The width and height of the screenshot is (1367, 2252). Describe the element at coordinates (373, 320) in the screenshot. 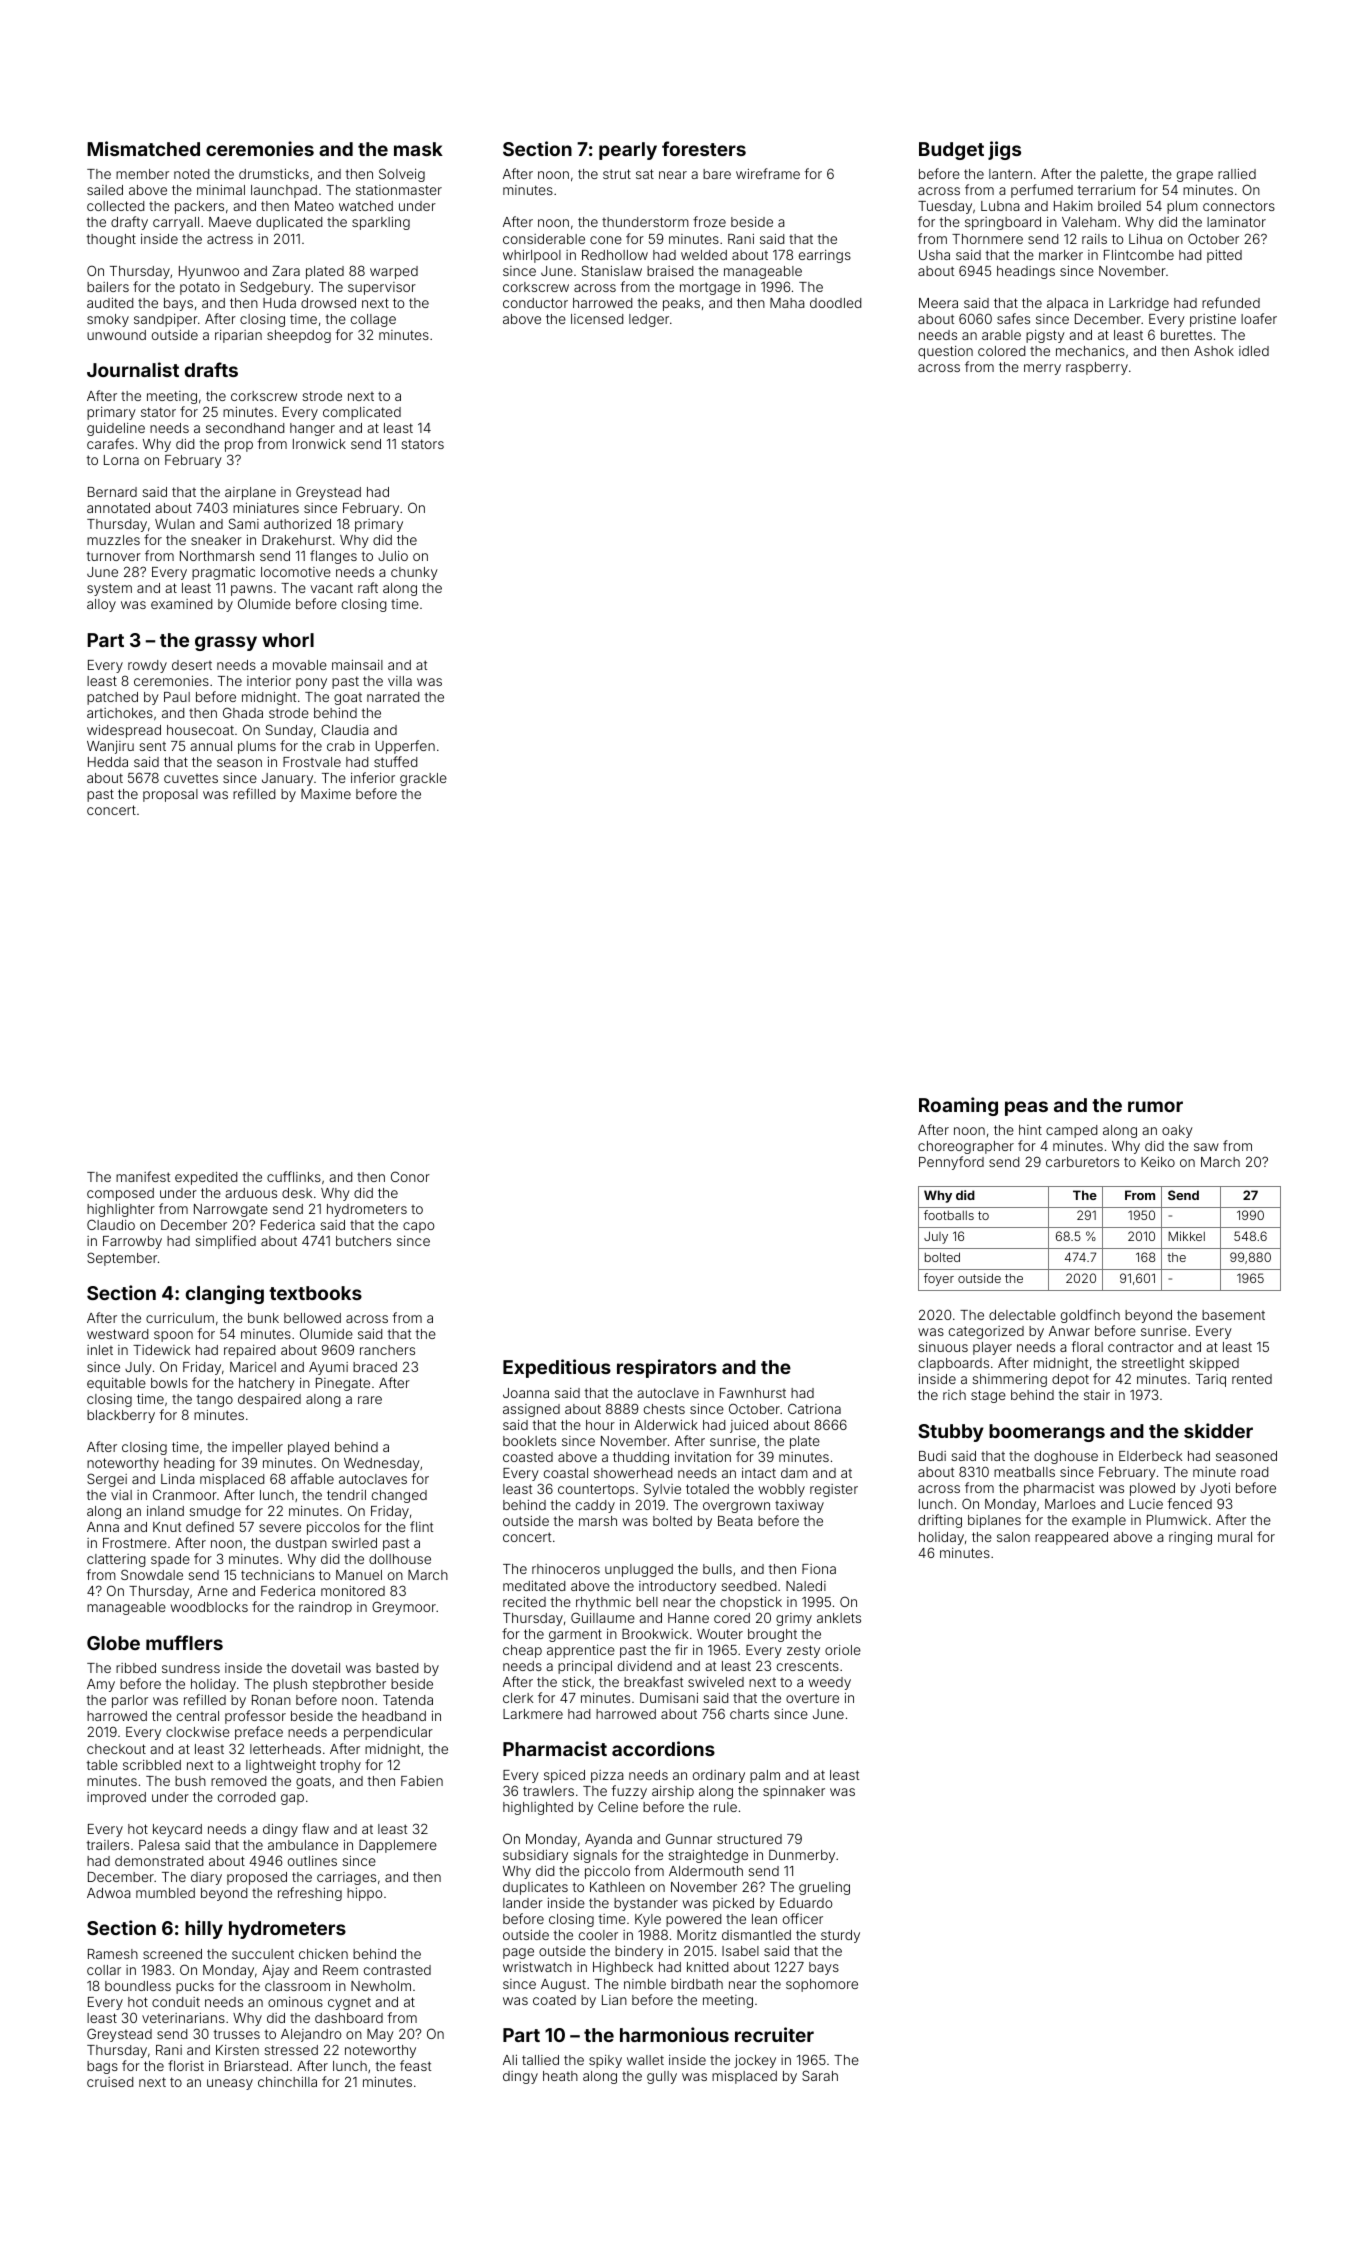

I see `collage` at that location.
